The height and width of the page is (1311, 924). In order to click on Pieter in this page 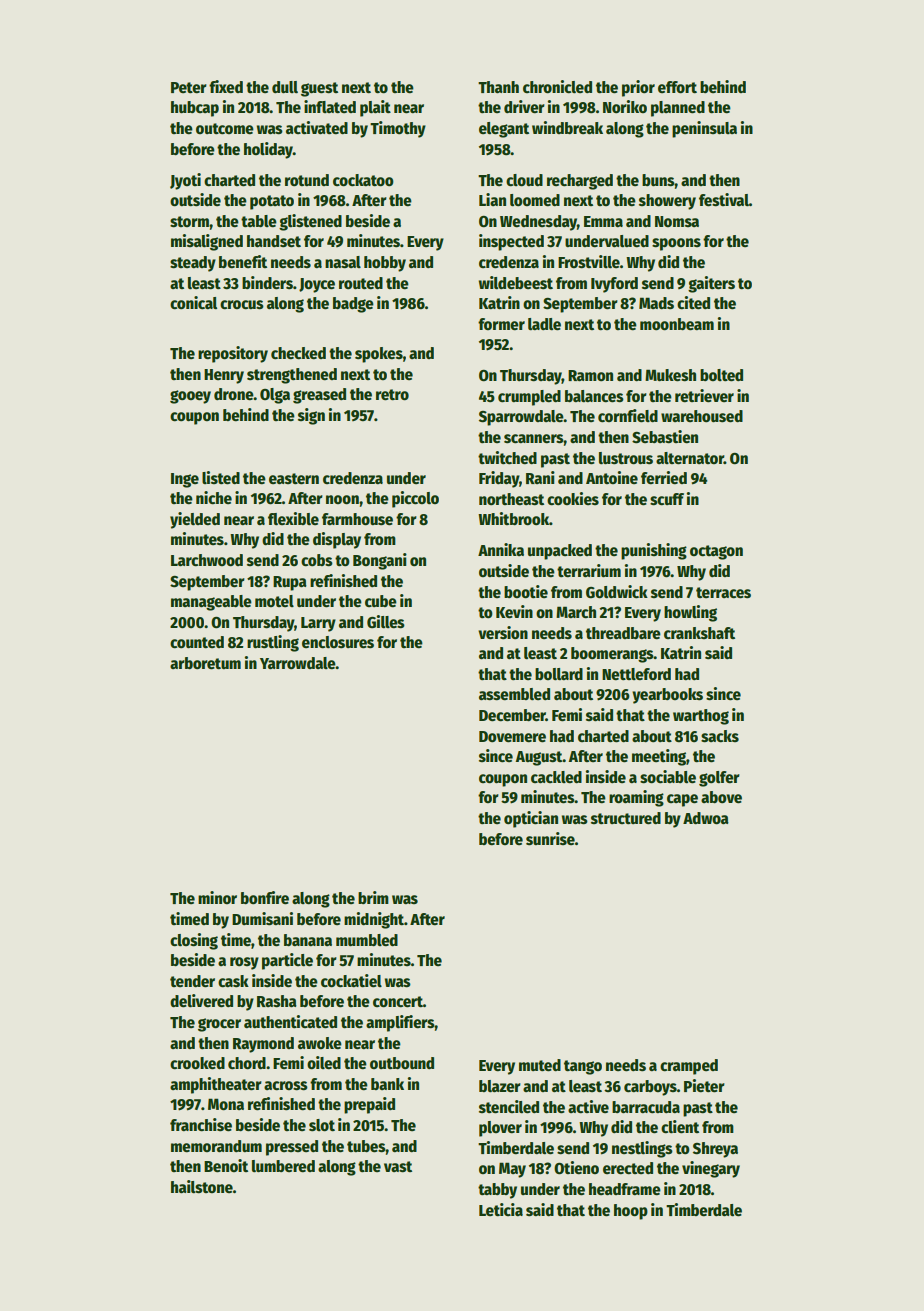, I will do `click(704, 1086)`.
